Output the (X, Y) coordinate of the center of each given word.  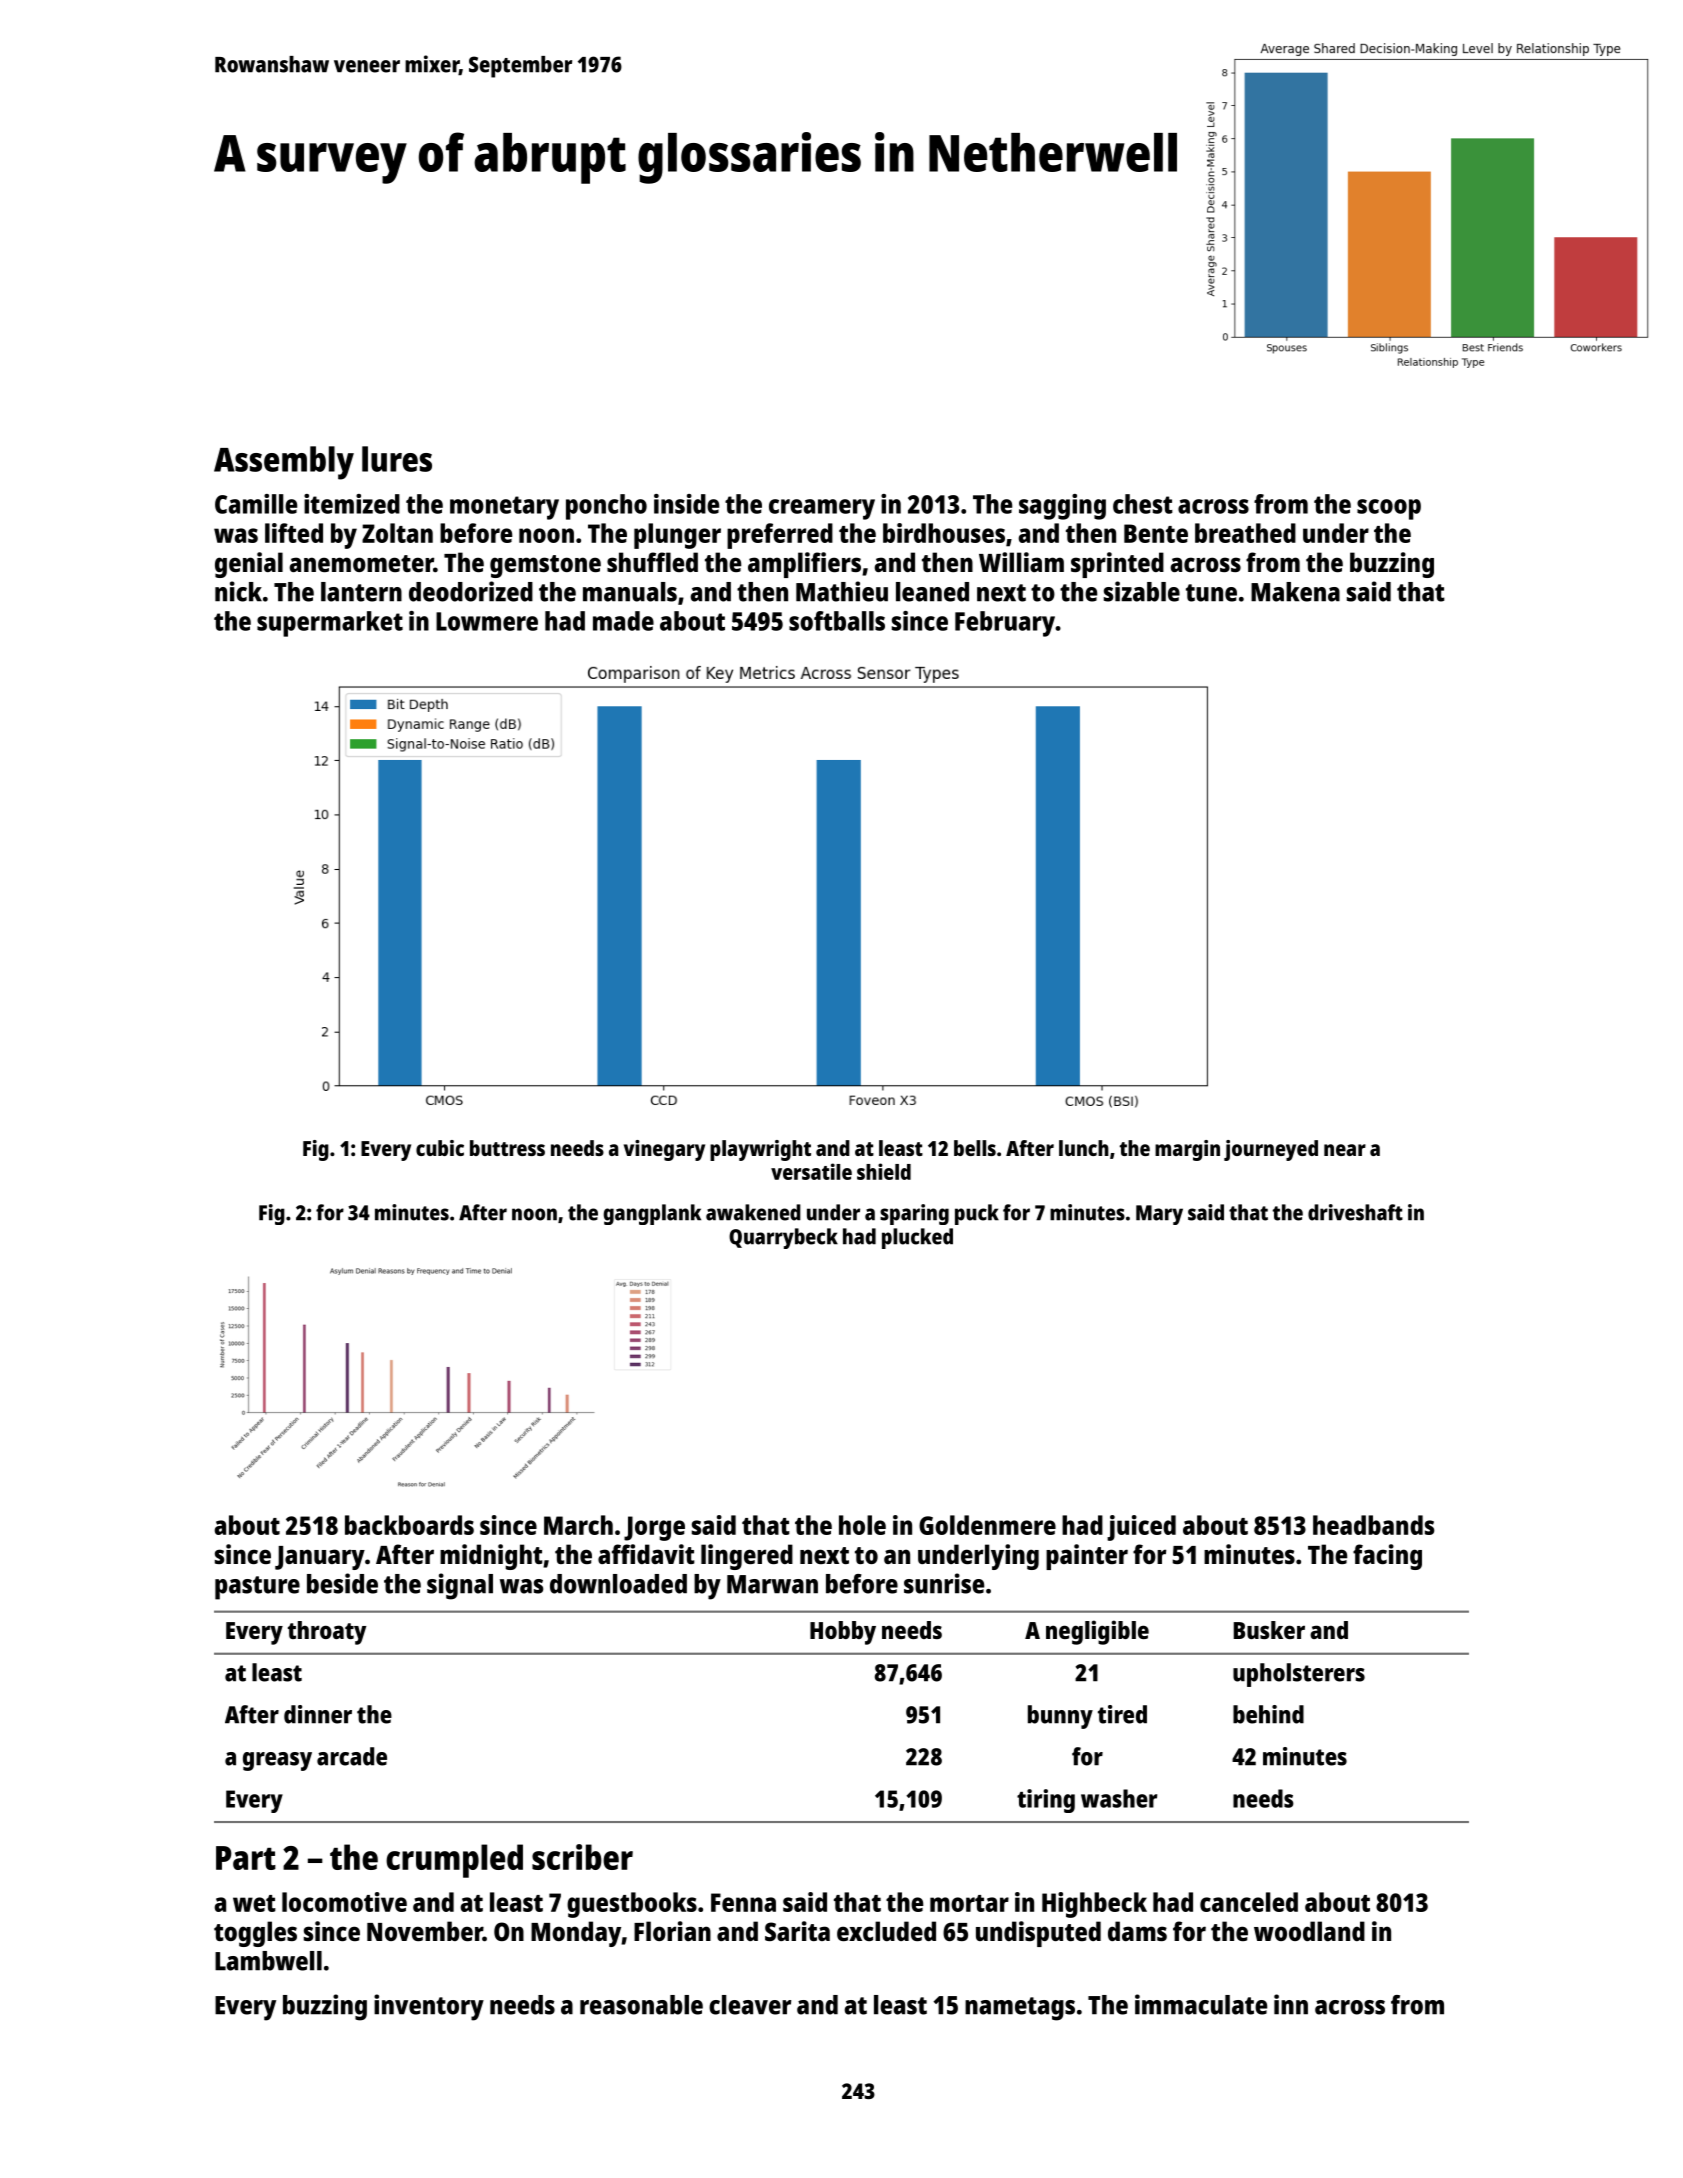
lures (397, 459)
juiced (1141, 1528)
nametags (1020, 2009)
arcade (352, 1756)
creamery (822, 509)
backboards (409, 1525)
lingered (747, 1557)
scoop (1389, 509)
